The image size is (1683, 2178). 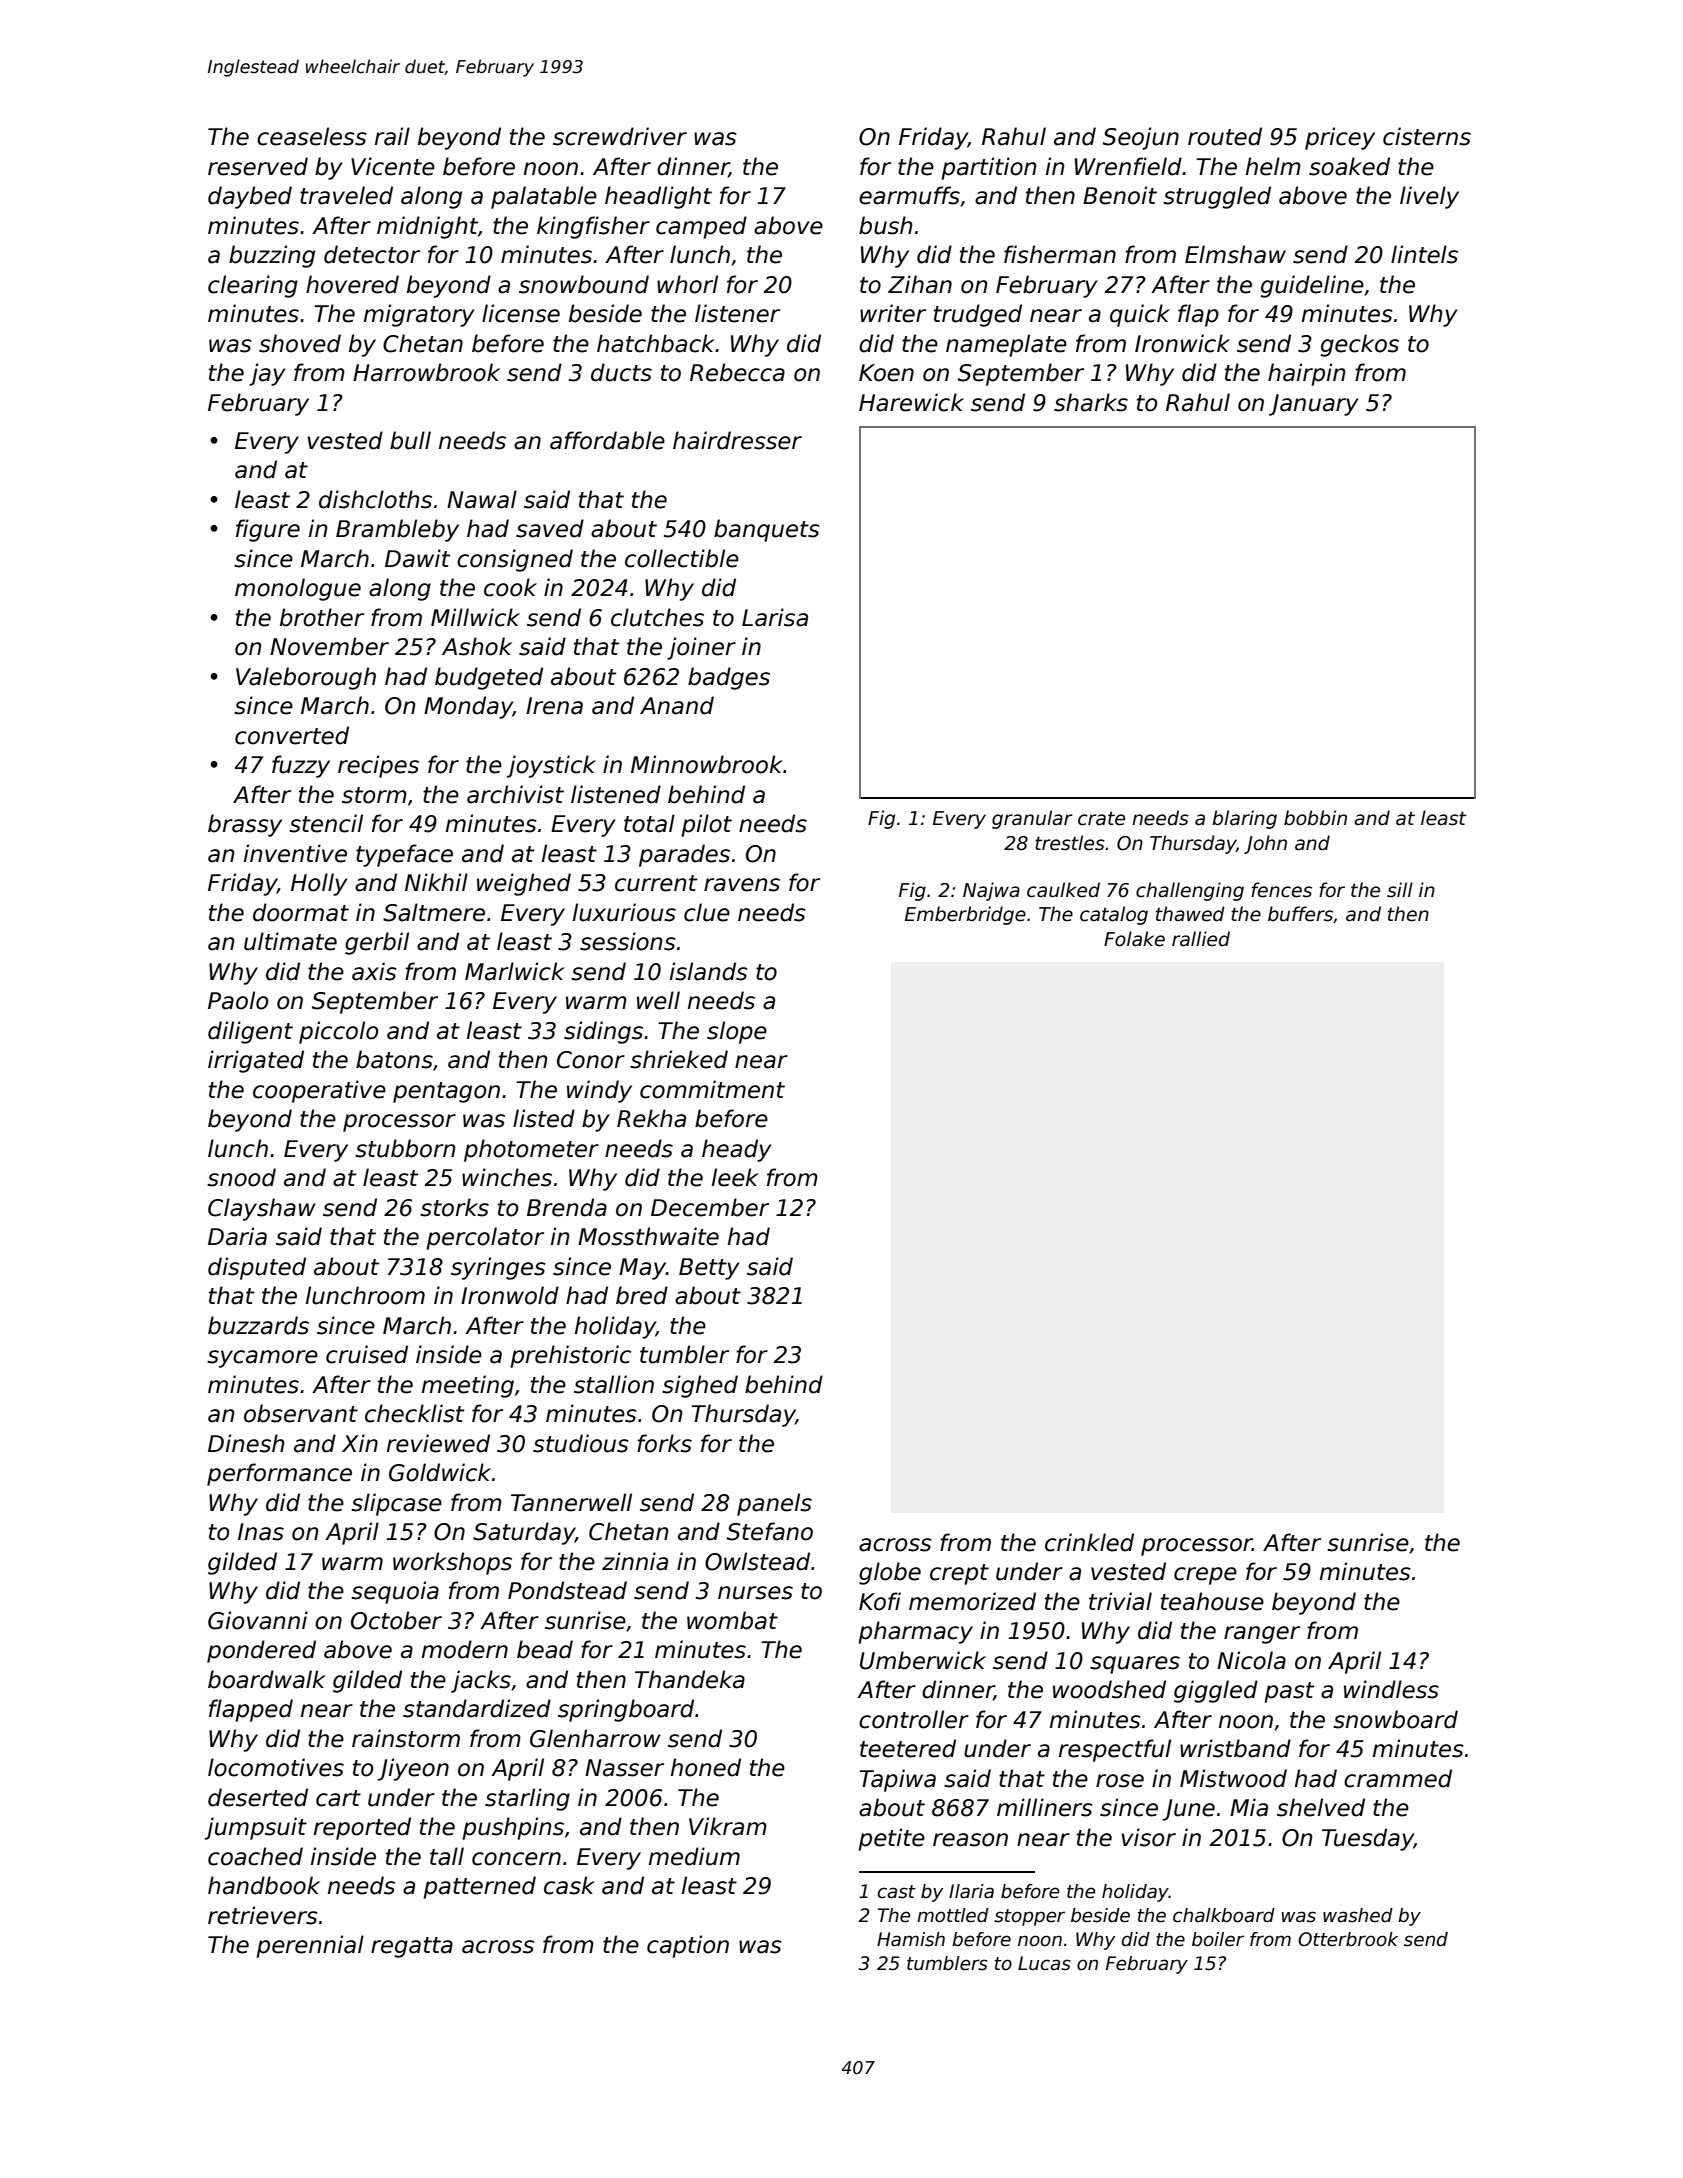 I want to click on routed, so click(x=1225, y=136).
